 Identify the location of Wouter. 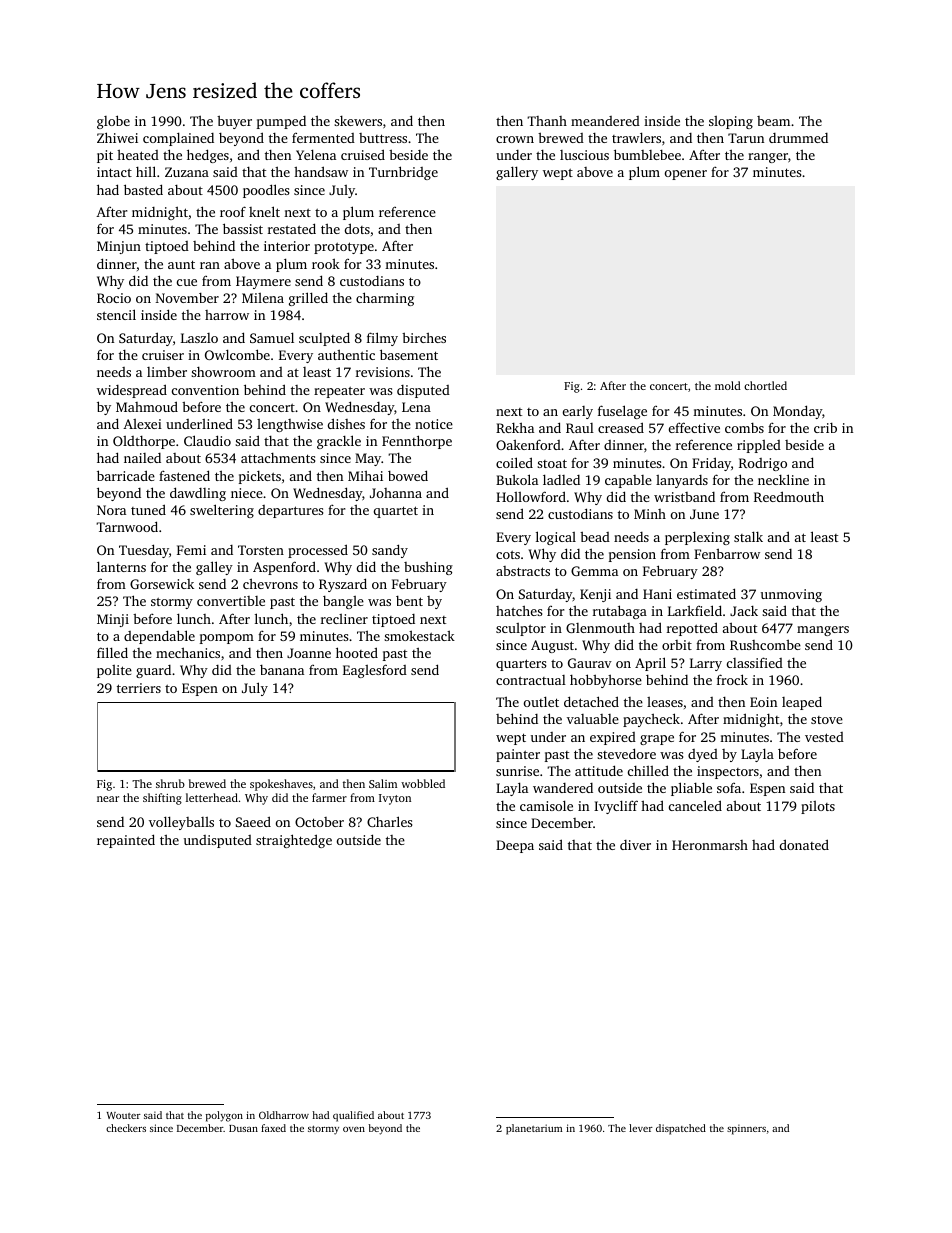
(124, 1115).
